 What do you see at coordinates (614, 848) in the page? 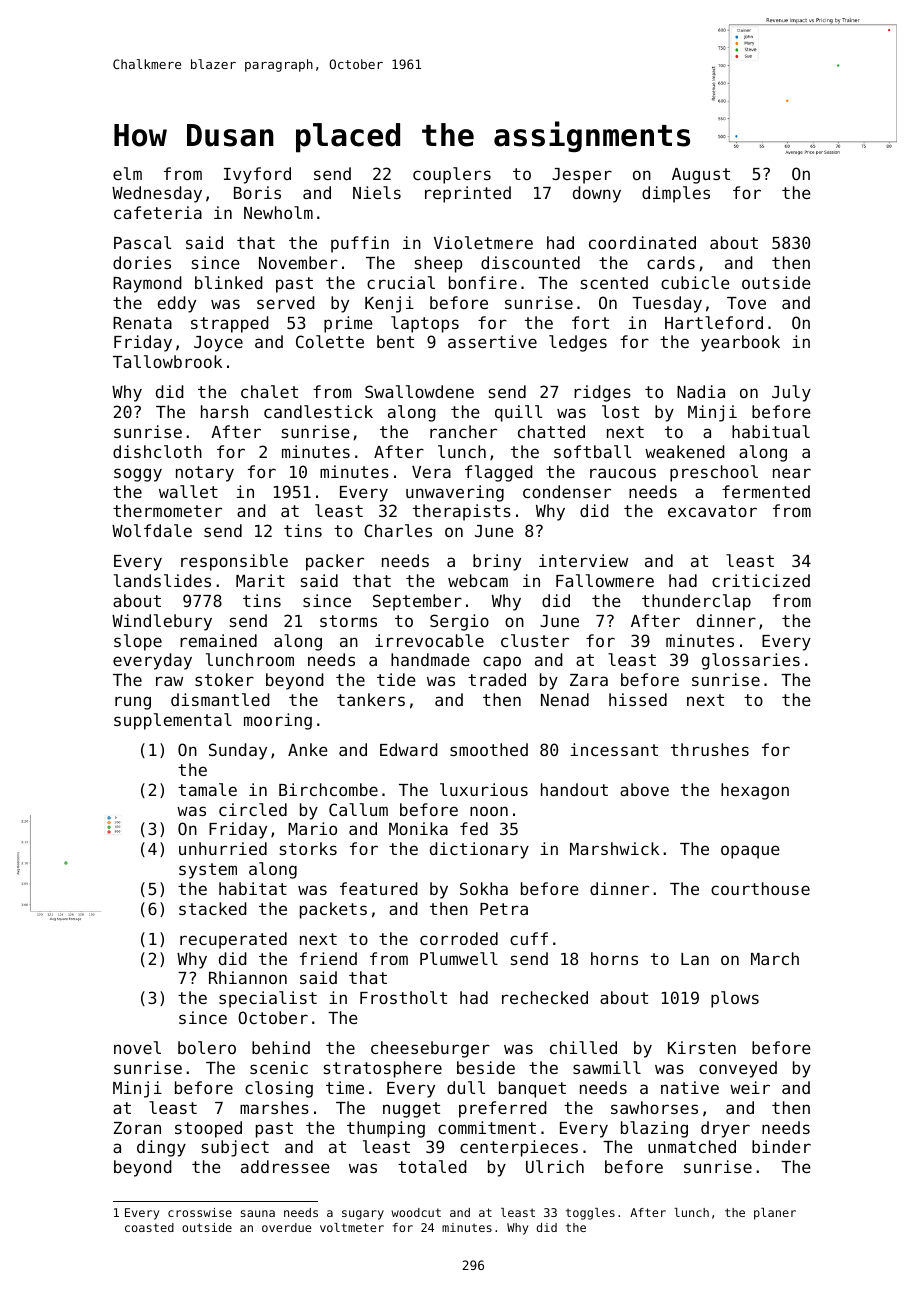
I see `Marshwick` at bounding box center [614, 848].
